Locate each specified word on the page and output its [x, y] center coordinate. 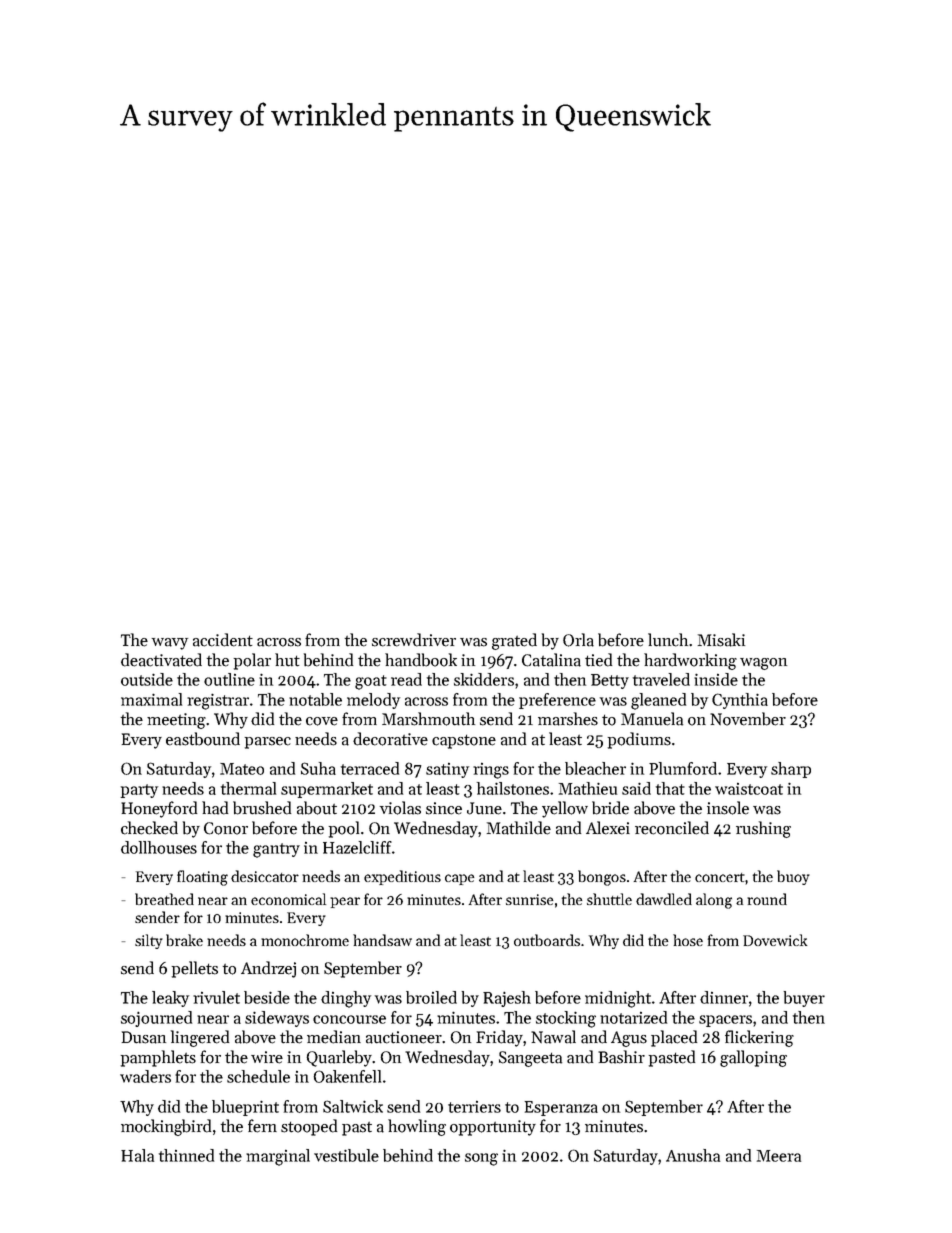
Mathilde [518, 828]
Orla [578, 640]
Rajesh [507, 999]
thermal [248, 788]
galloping [753, 1058]
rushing [763, 829]
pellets [195, 969]
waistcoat [749, 789]
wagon [763, 664]
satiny [447, 770]
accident [223, 640]
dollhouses [159, 847]
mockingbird [166, 1127]
